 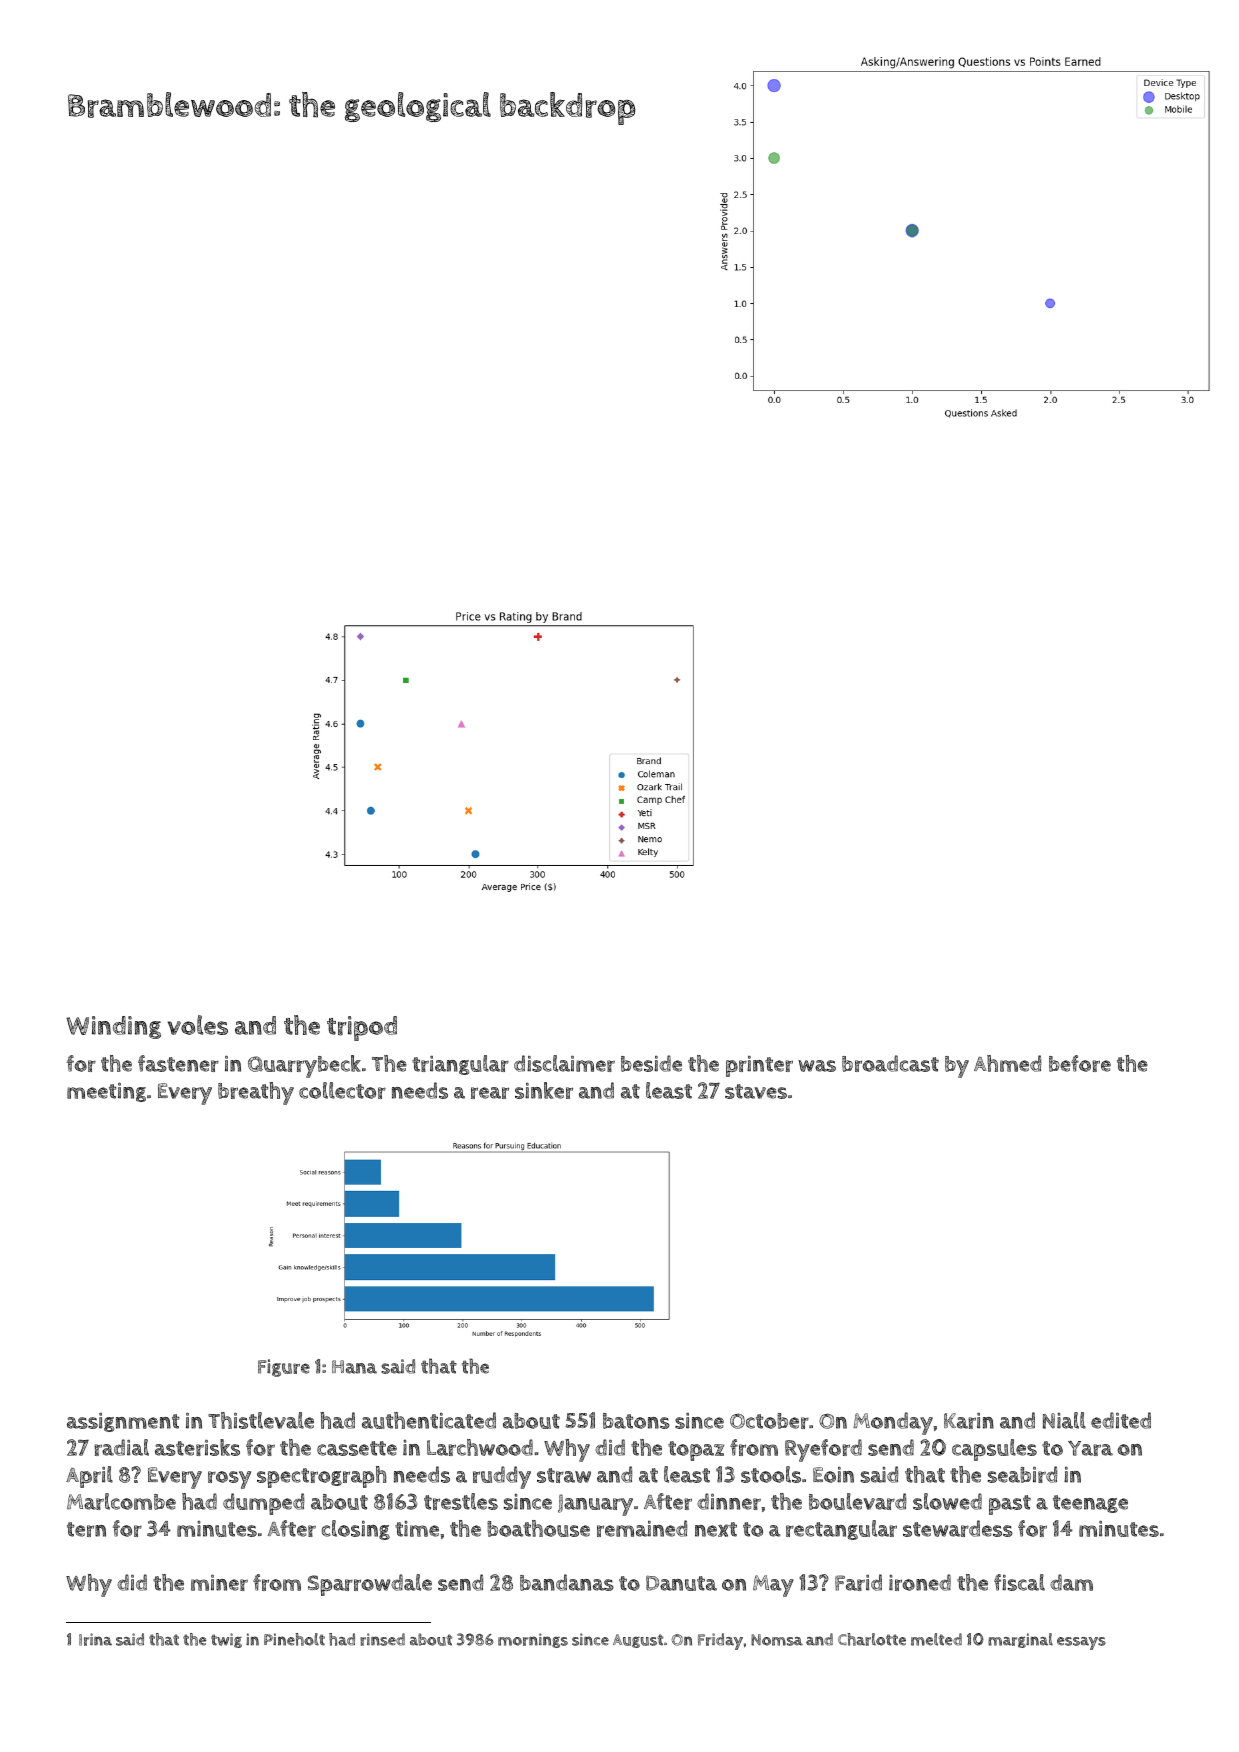 I want to click on tern, so click(x=86, y=1529).
